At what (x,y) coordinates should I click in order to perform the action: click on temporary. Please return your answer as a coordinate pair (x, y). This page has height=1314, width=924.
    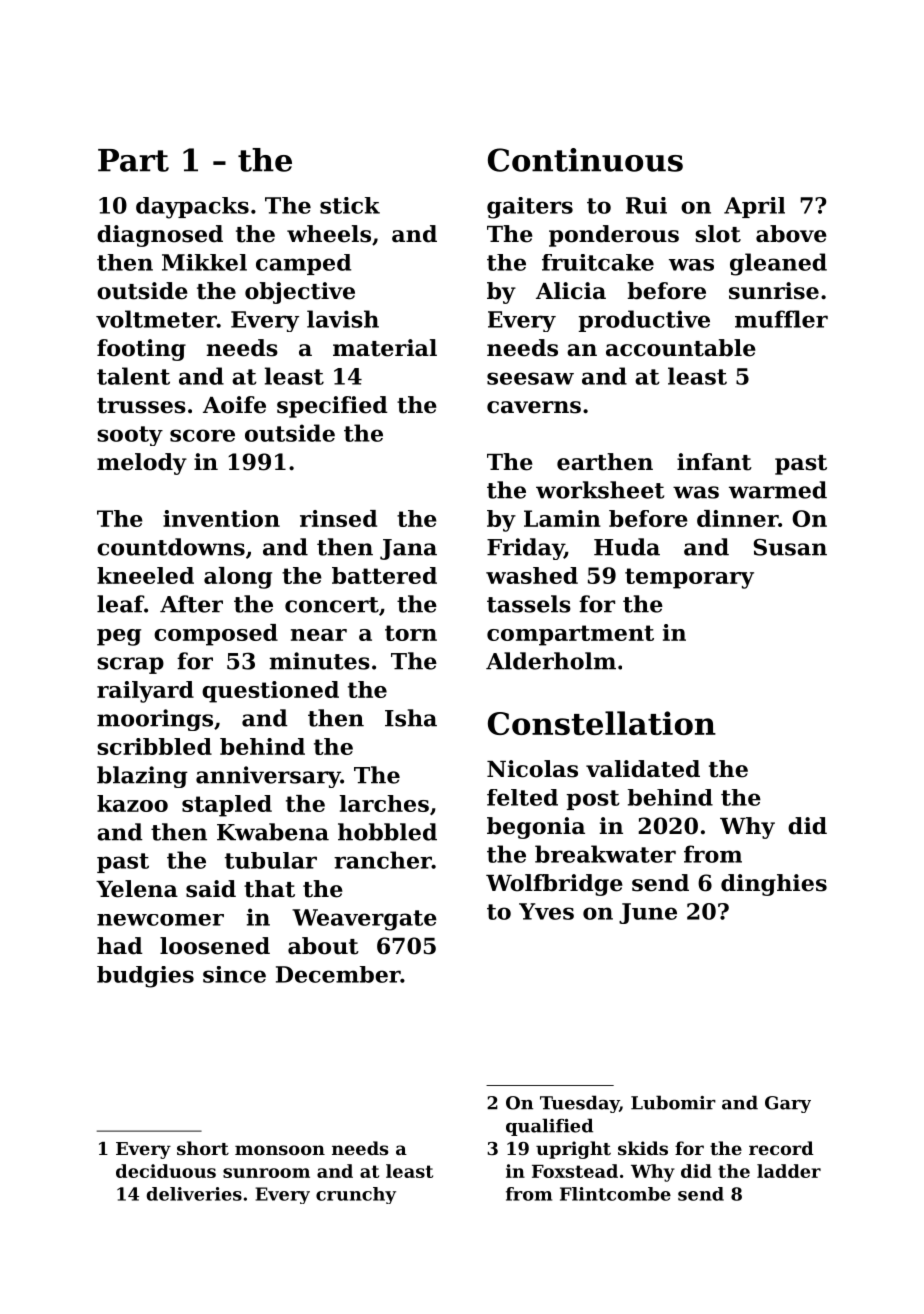
    Looking at the image, I should click on (689, 578).
